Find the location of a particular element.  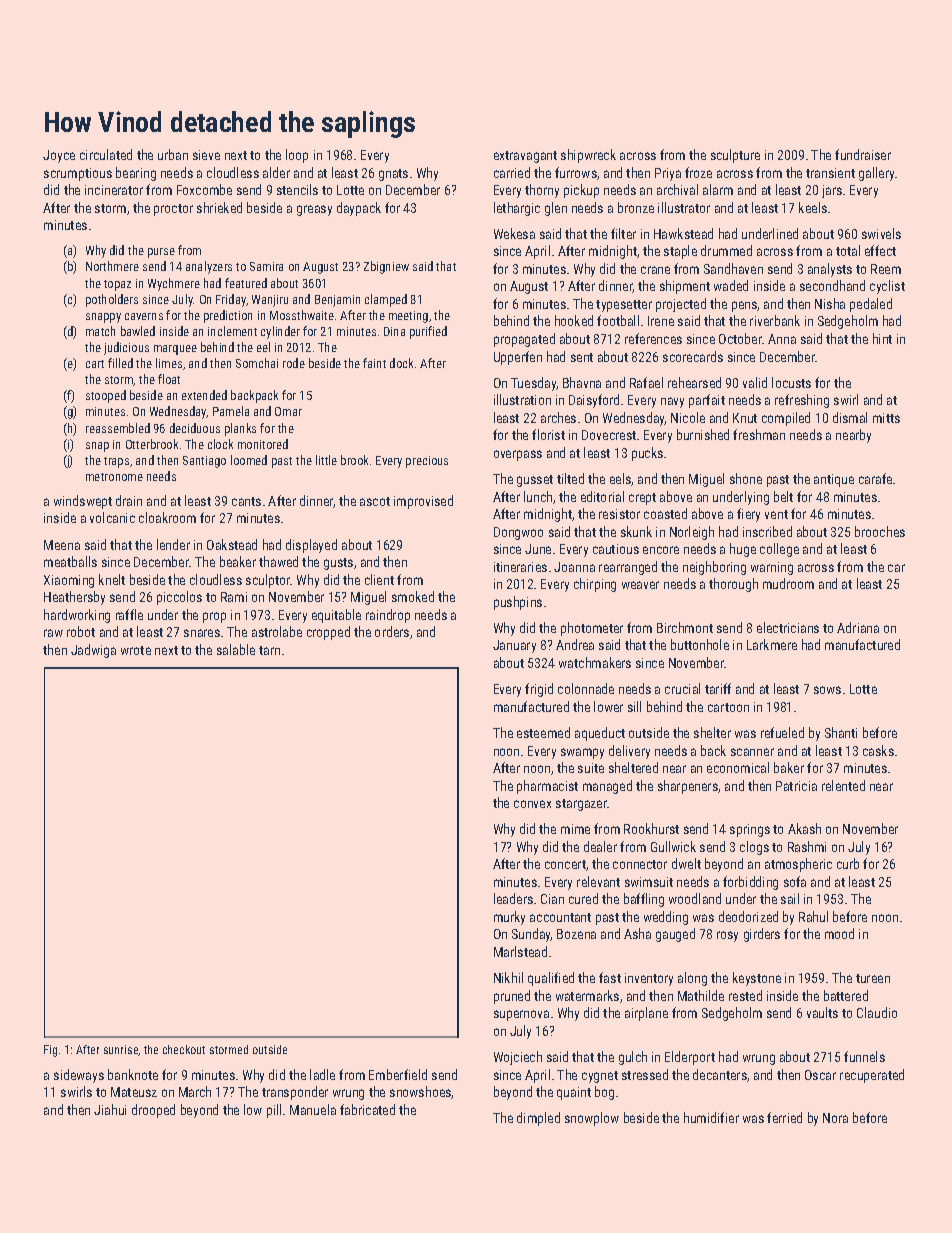

Jiahui is located at coordinates (110, 1109).
